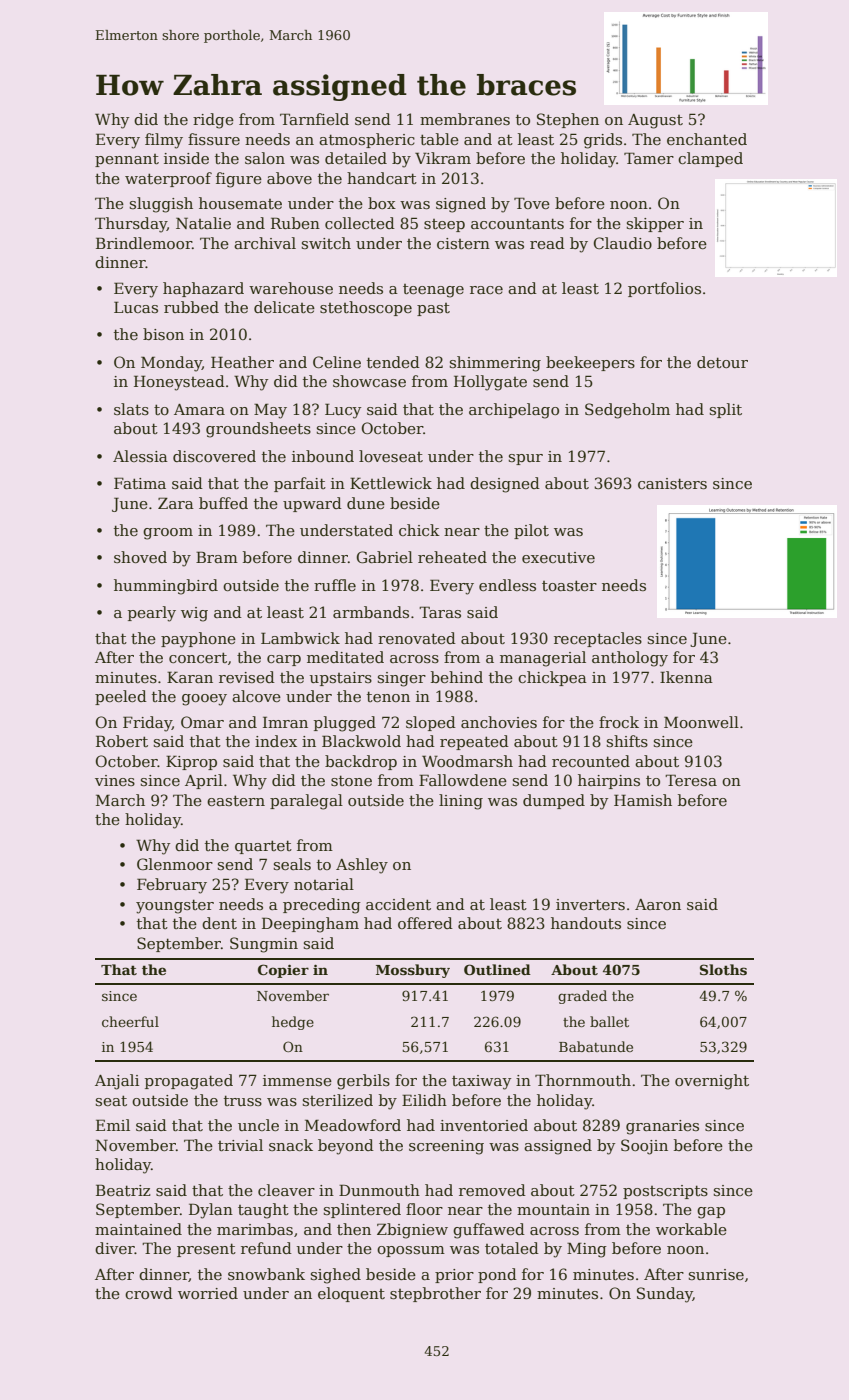 The height and width of the image is (1400, 849). What do you see at coordinates (255, 1229) in the image?
I see `marimbas` at bounding box center [255, 1229].
